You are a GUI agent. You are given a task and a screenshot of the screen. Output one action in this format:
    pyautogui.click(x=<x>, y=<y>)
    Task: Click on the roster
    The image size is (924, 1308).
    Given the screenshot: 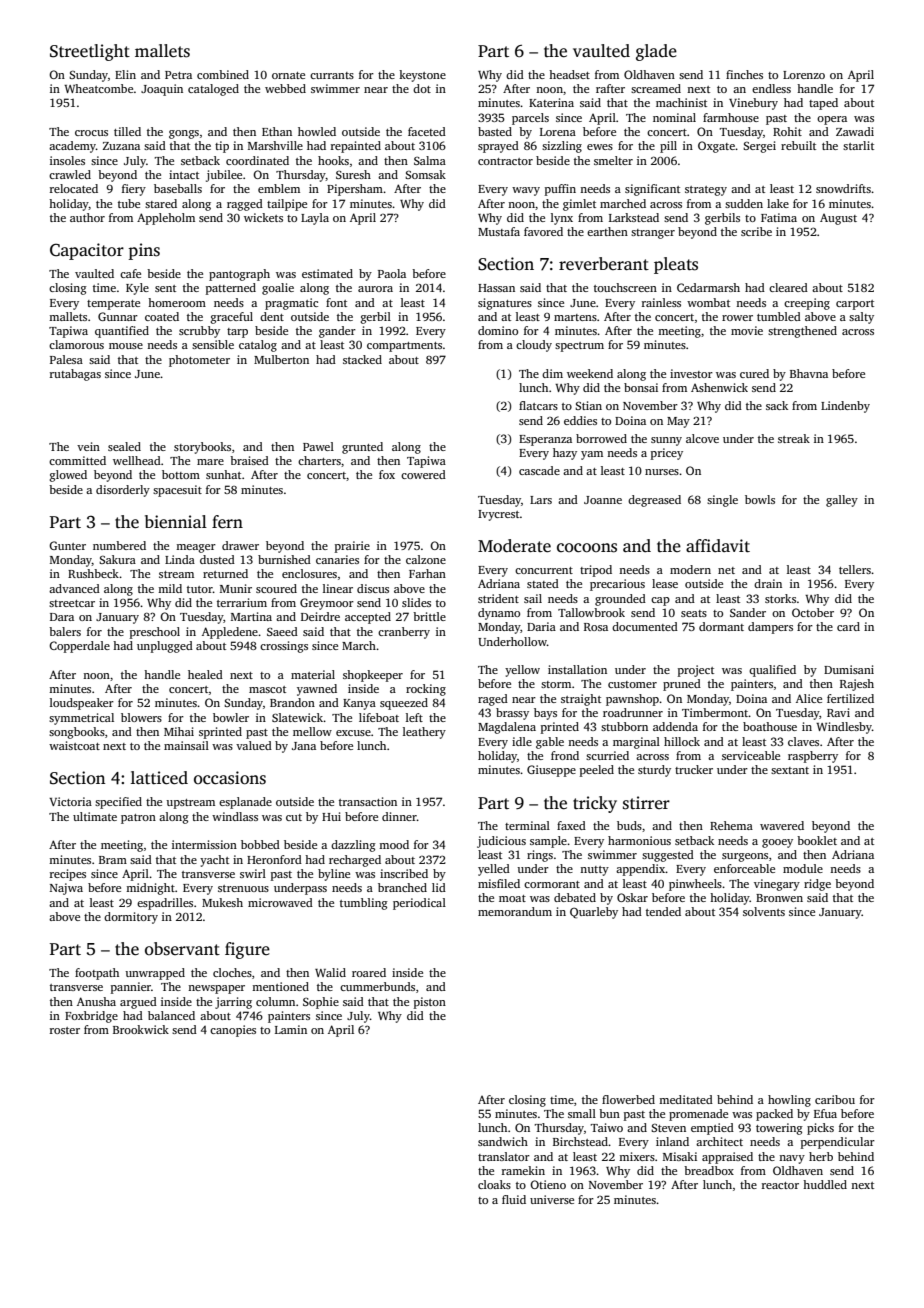 What is the action you would take?
    pyautogui.click(x=65, y=1030)
